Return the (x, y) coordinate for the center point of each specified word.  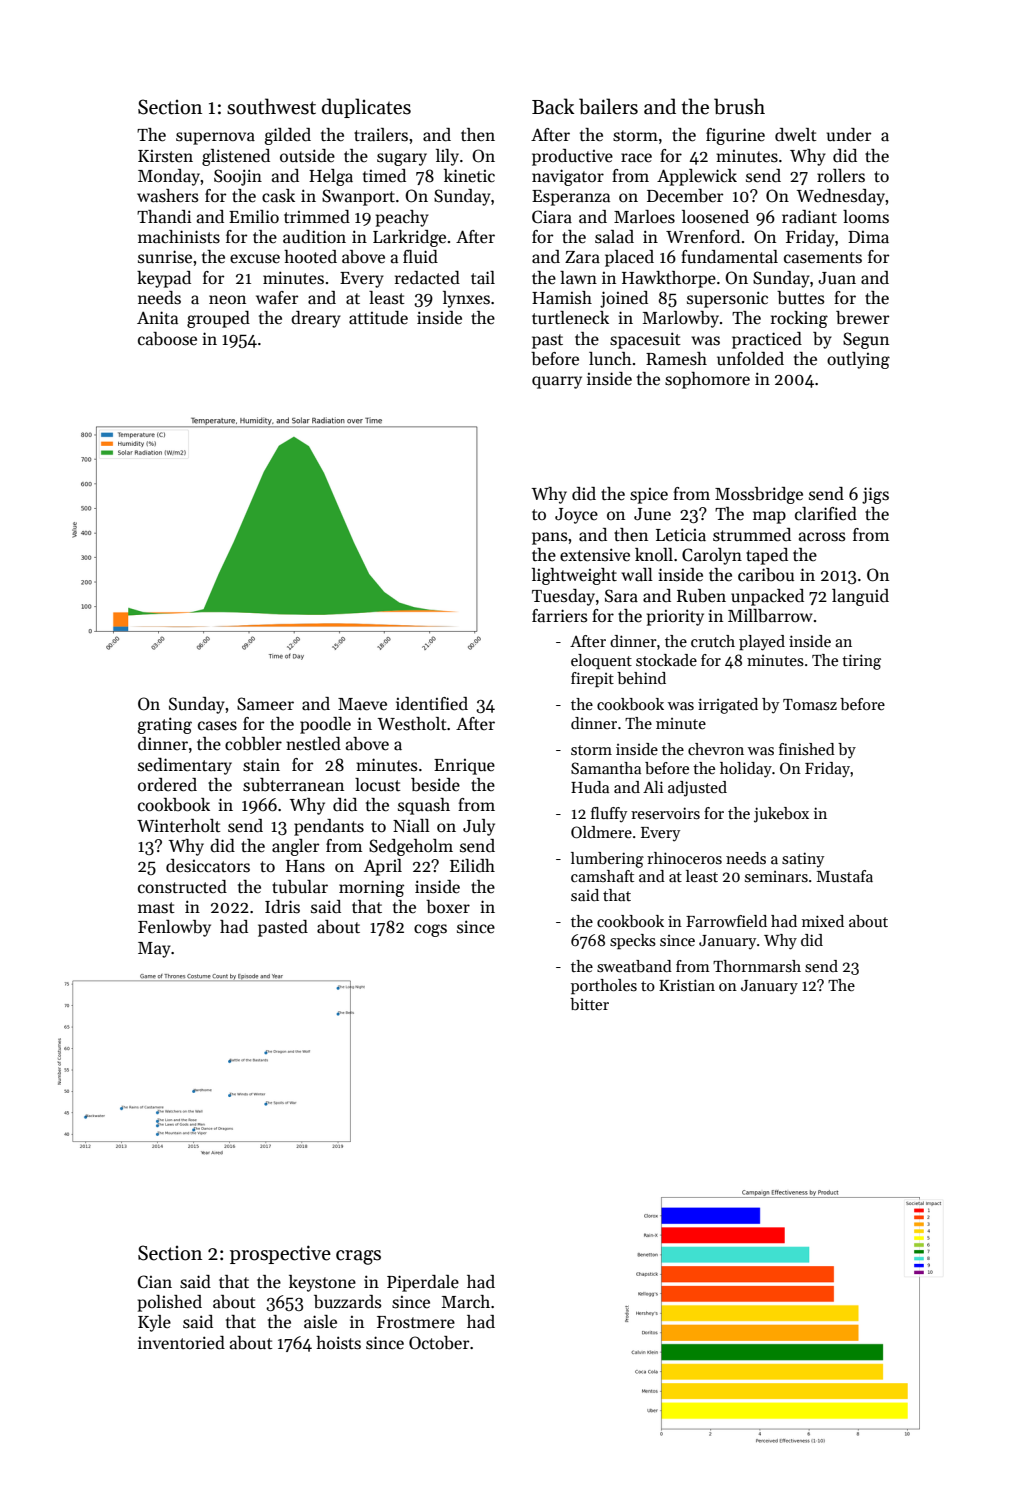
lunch (610, 359)
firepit (592, 680)
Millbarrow (770, 616)
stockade (666, 660)
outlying (858, 360)
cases (217, 726)
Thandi (164, 217)
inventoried (181, 1343)
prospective (280, 1254)
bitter (589, 1004)
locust (378, 785)
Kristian (687, 985)
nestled (313, 744)
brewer (862, 318)
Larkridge (409, 238)
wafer (277, 298)
